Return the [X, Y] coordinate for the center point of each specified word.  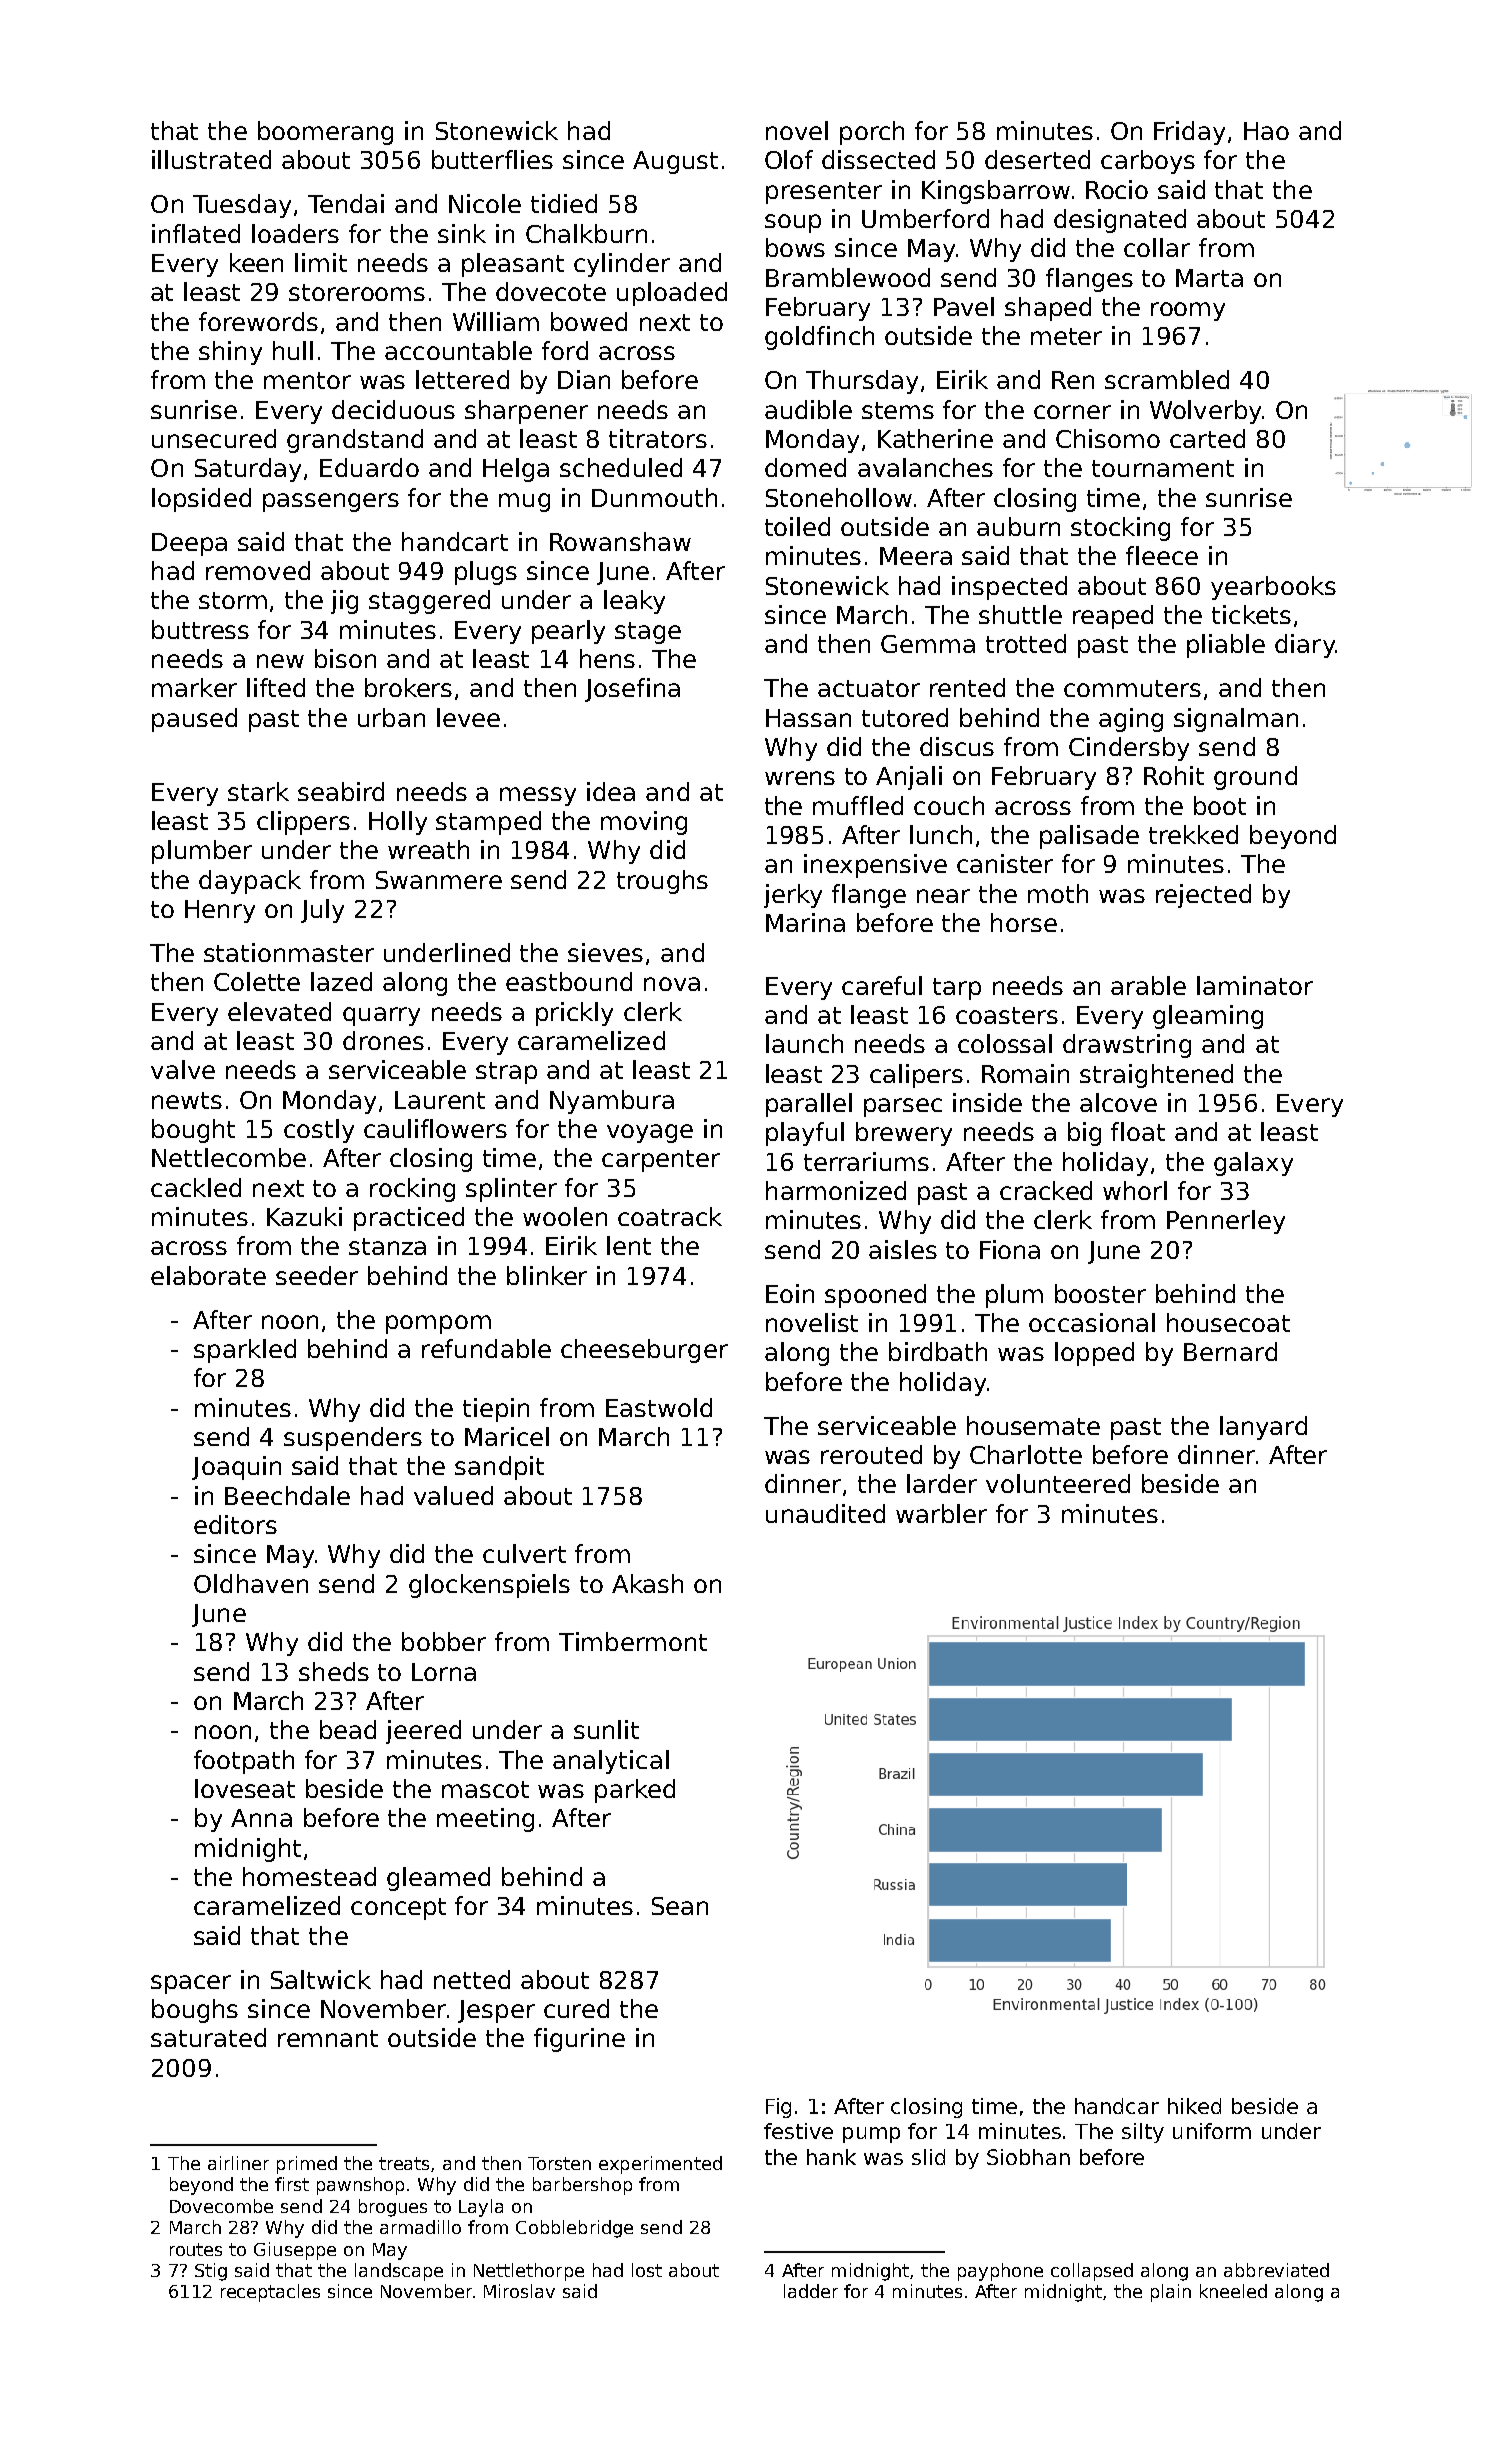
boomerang [325, 133]
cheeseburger [644, 1351]
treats [404, 2163]
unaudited [825, 1513]
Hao [1266, 131]
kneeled [1233, 2291]
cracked [1046, 1190]
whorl [1135, 1190]
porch [872, 133]
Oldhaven [251, 1583]
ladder [811, 2291]
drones [383, 1040]
